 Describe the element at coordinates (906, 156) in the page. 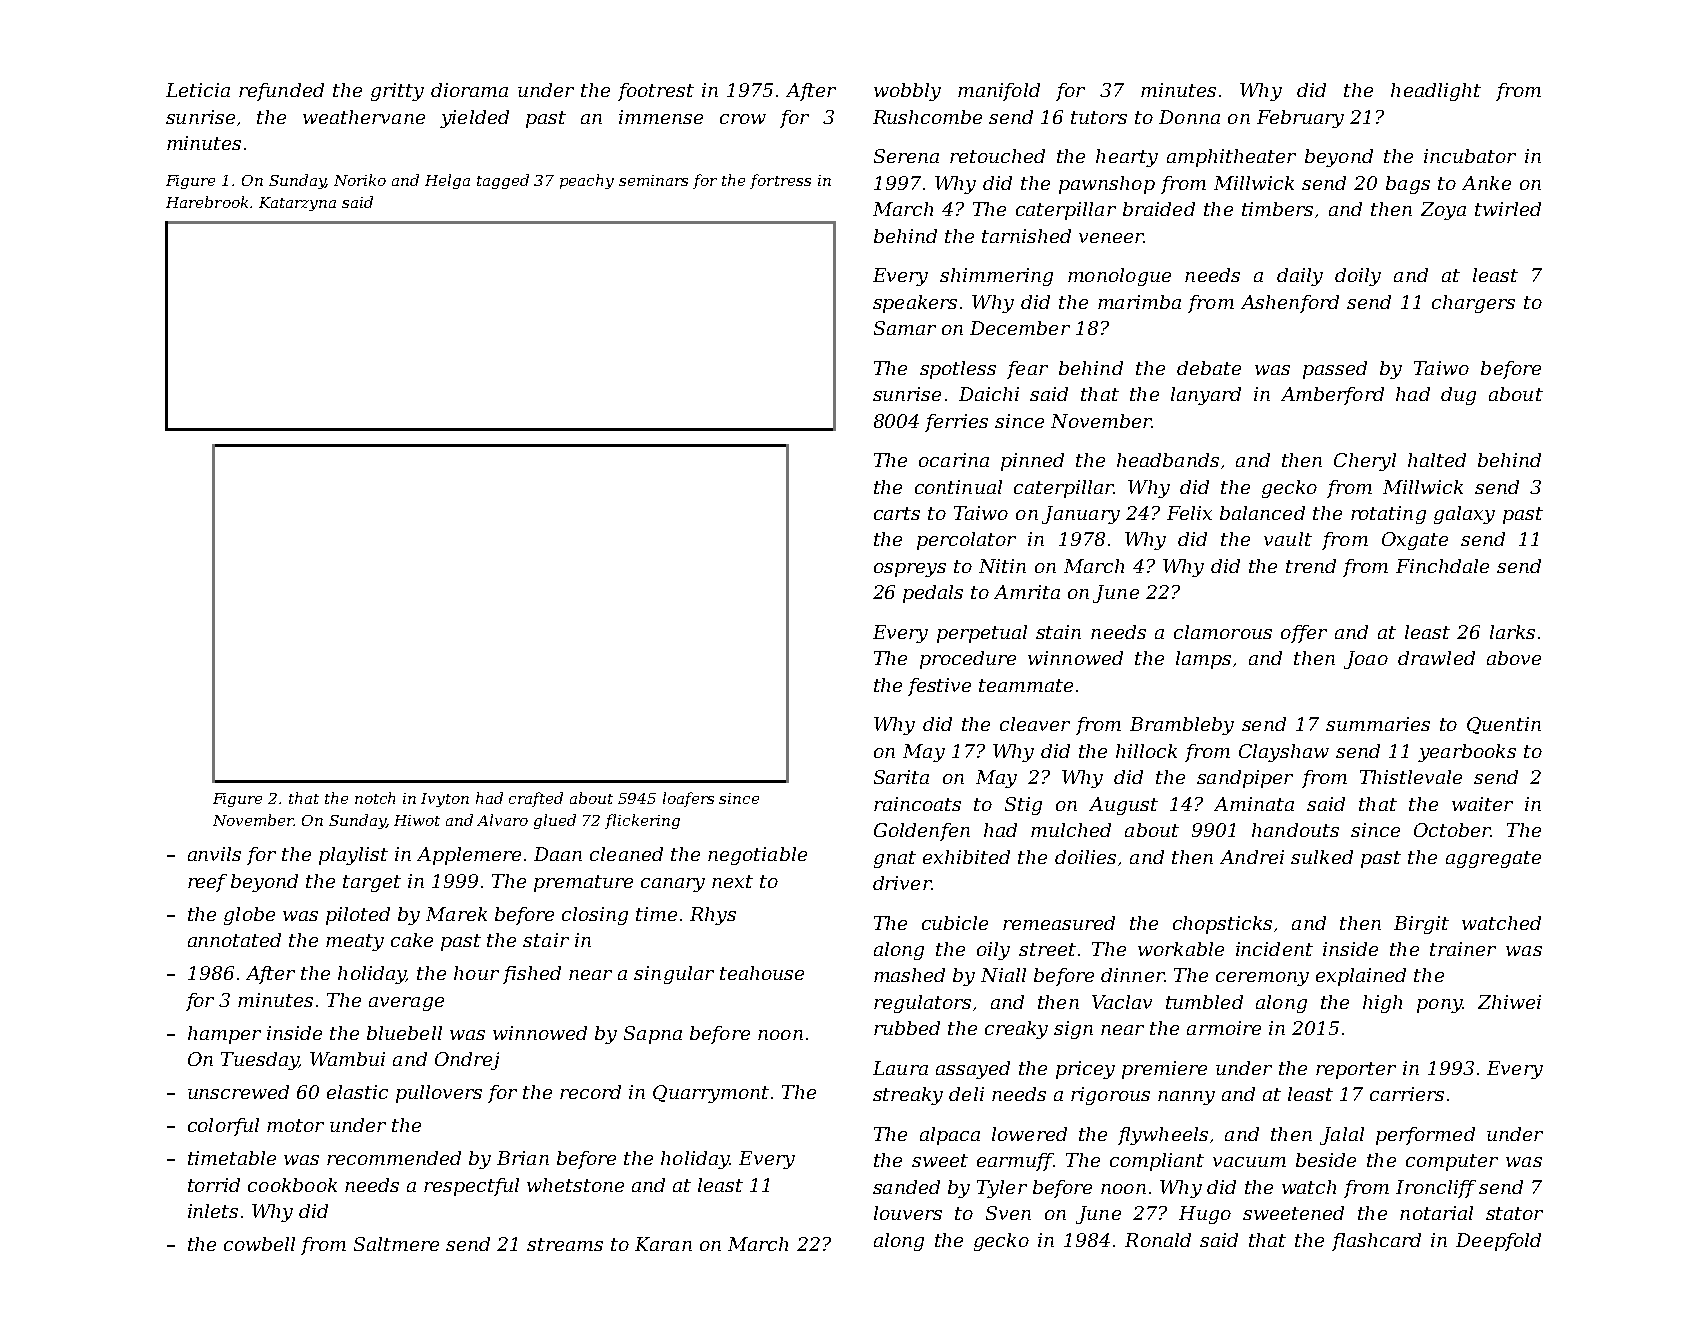

I see `Serena` at that location.
